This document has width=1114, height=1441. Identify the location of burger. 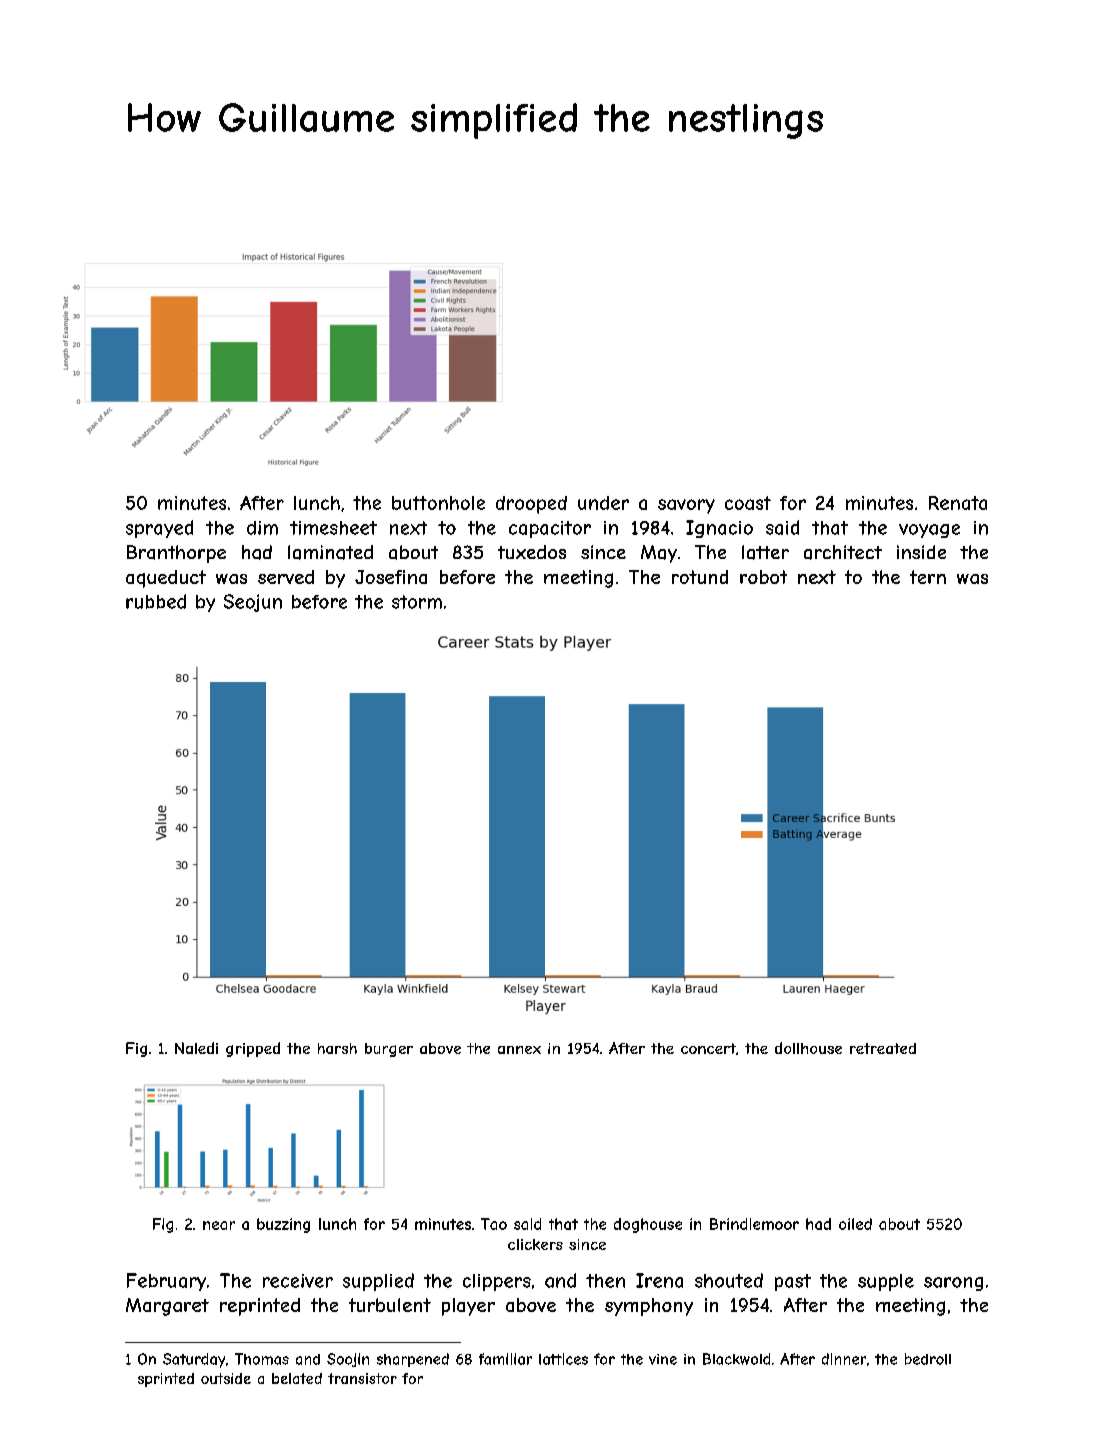
(389, 1050).
